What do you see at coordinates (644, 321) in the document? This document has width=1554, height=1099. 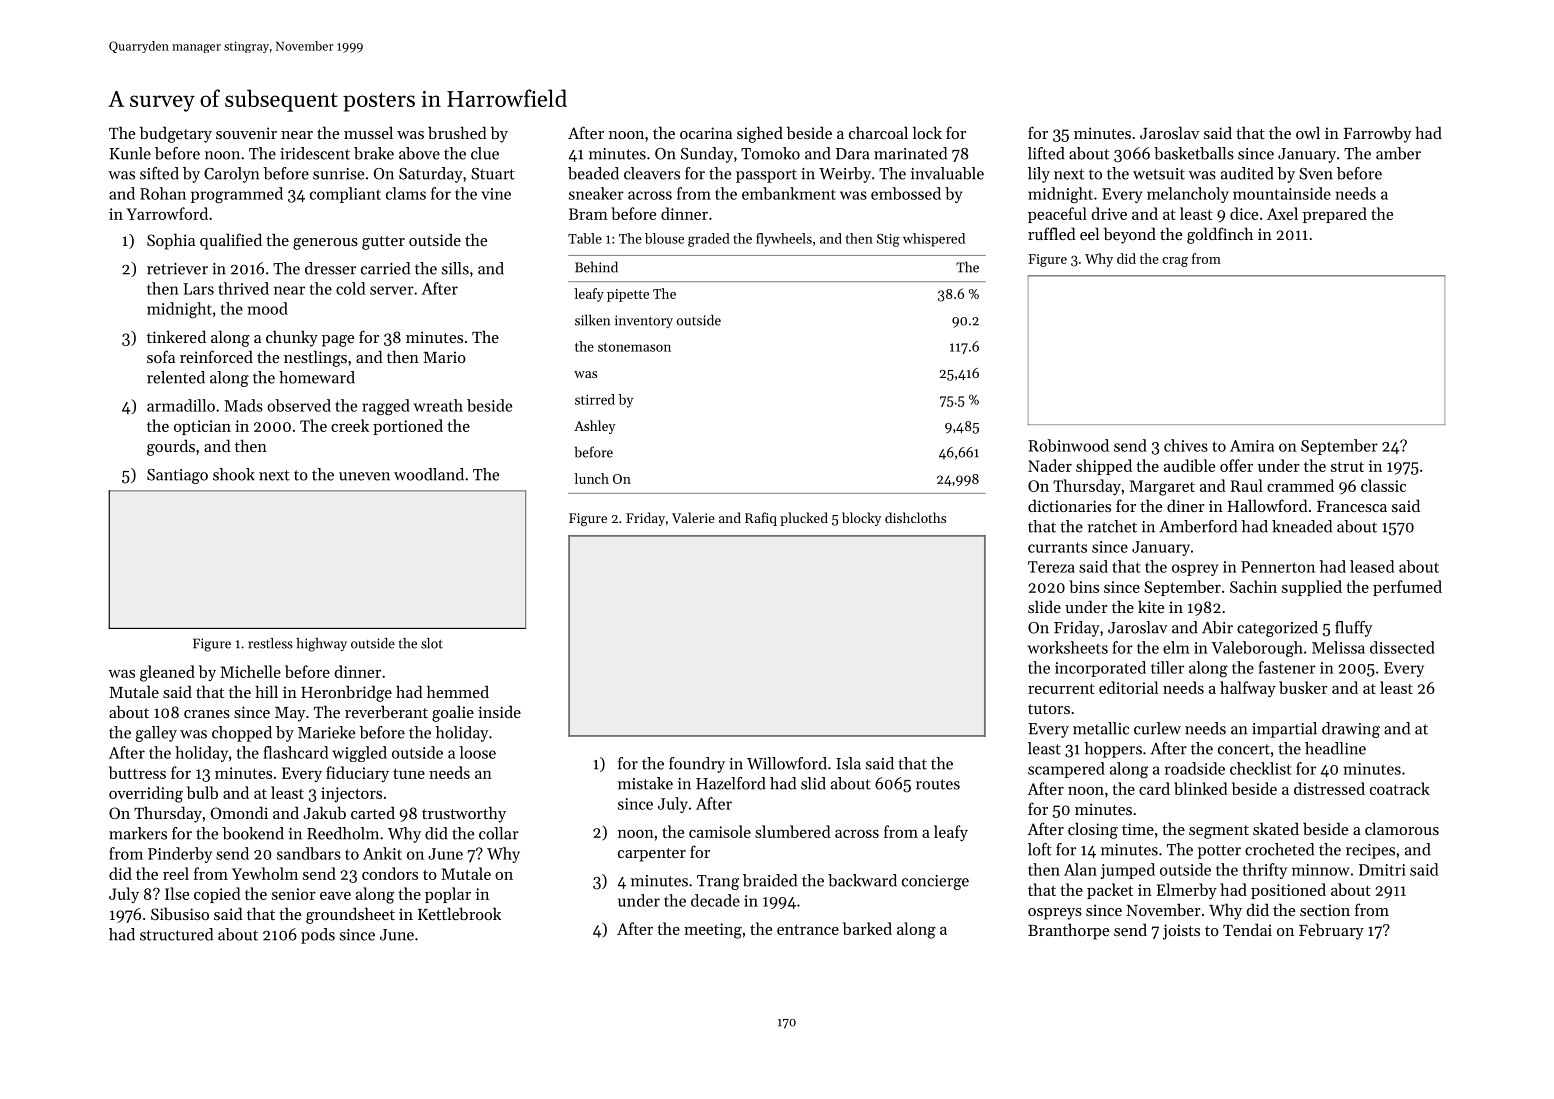 I see `inventory` at bounding box center [644, 321].
